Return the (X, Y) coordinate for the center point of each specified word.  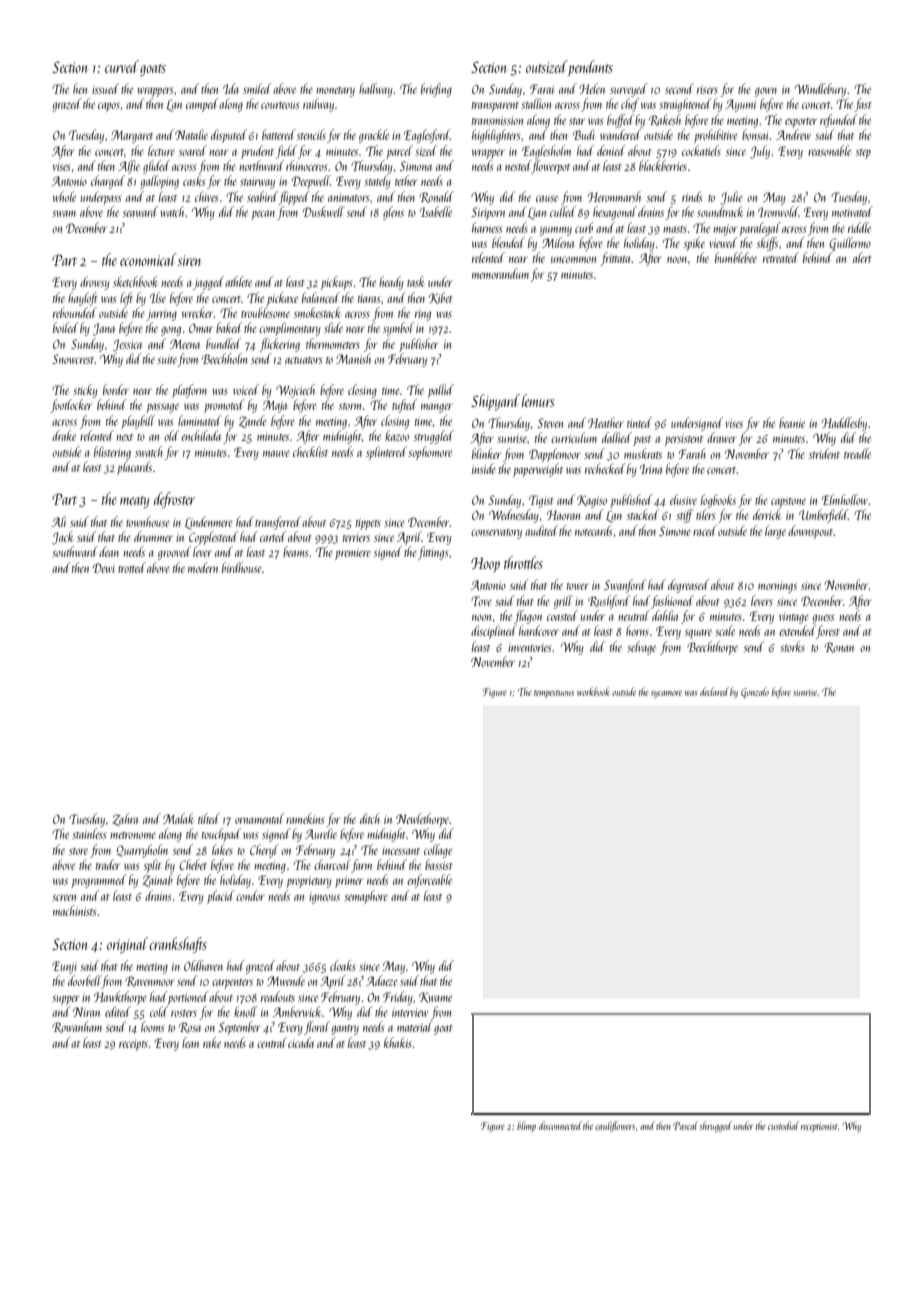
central (272, 1042)
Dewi (104, 568)
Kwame (435, 997)
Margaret (132, 136)
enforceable (429, 881)
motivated (852, 211)
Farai (542, 89)
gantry (345, 1030)
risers (707, 89)
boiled (66, 327)
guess (823, 619)
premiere (353, 554)
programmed (99, 881)
